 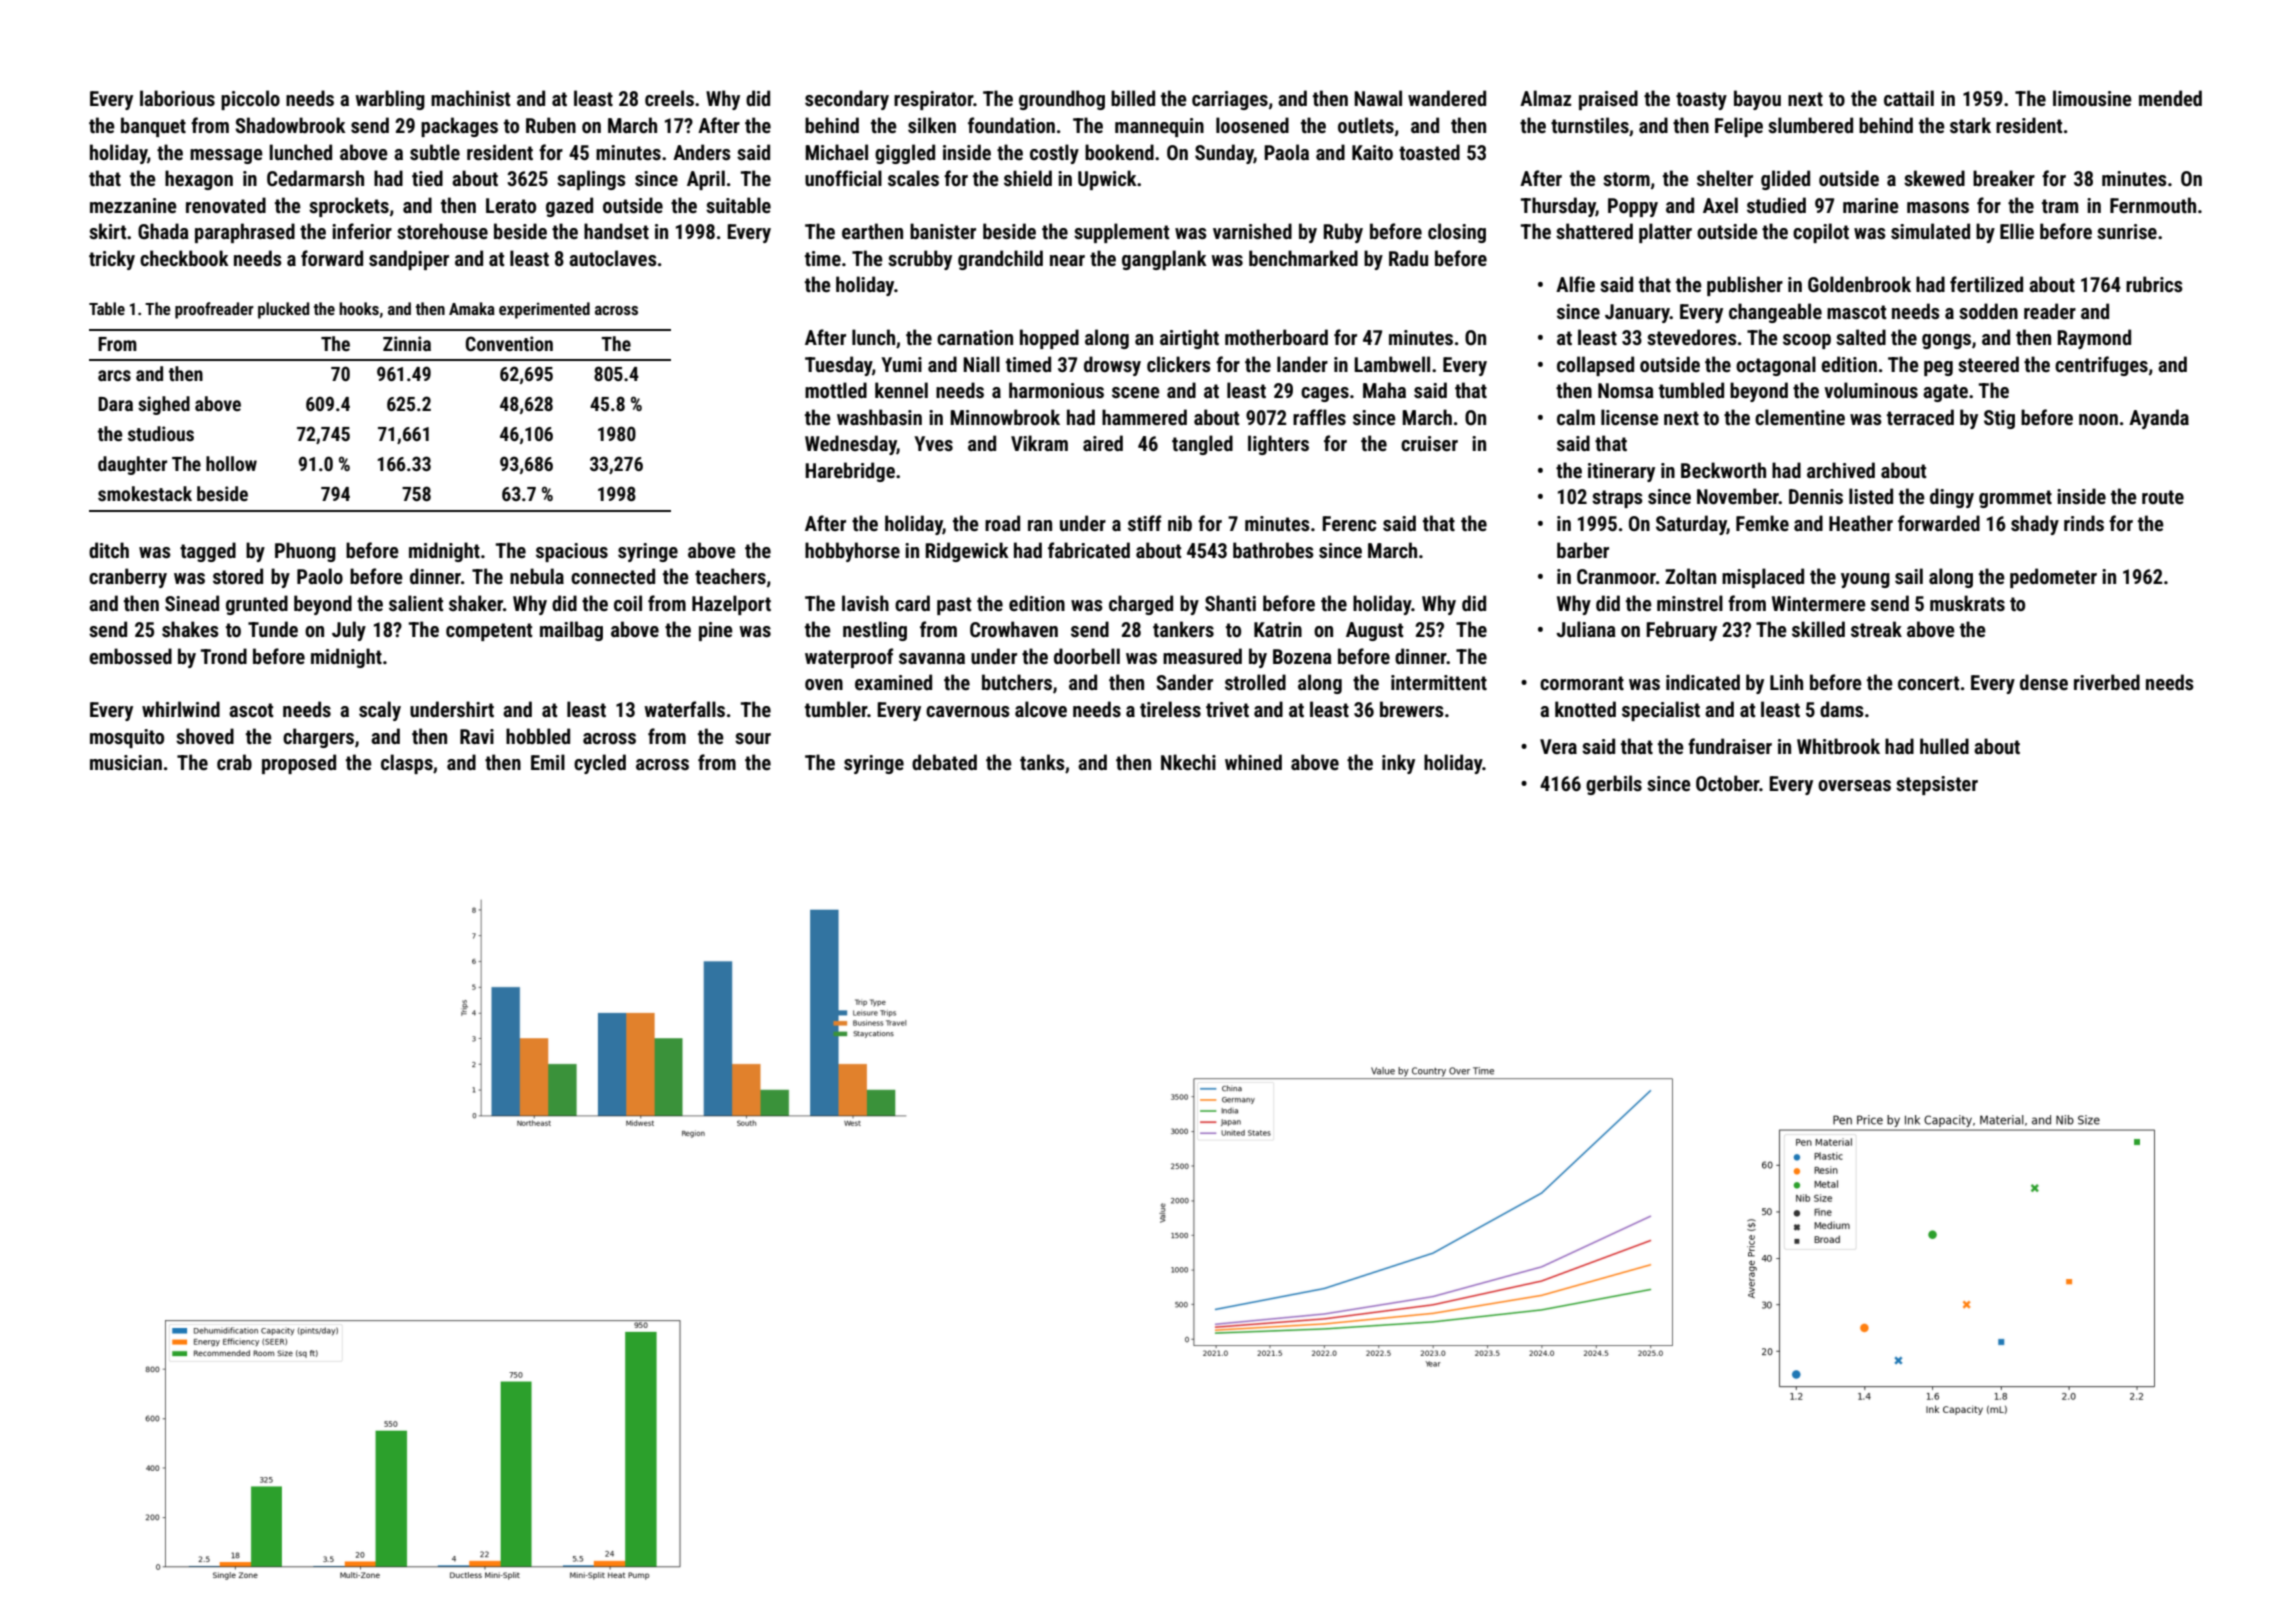 I want to click on gerbils, so click(x=1614, y=785).
